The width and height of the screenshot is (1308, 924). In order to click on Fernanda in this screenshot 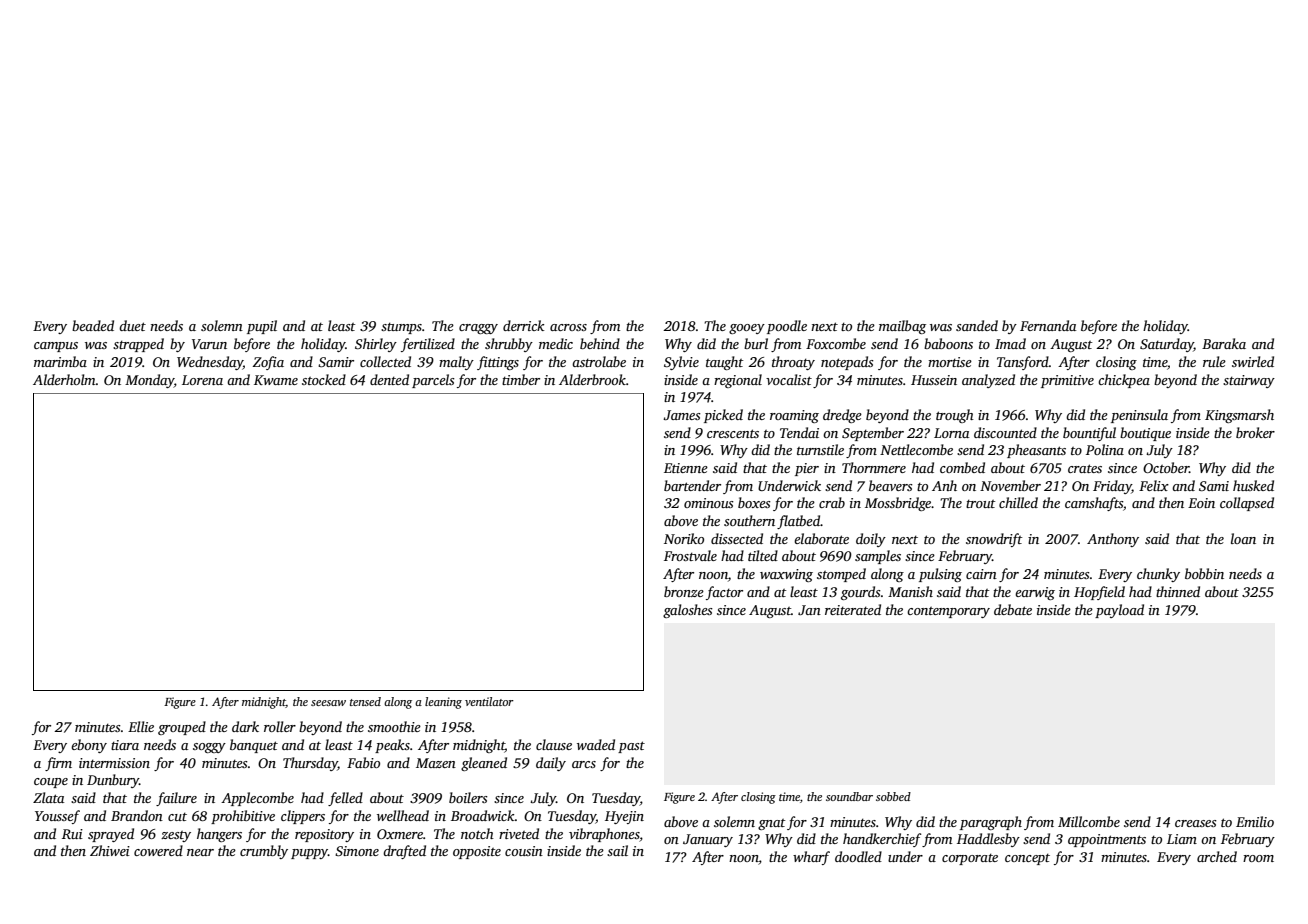, I will do `click(1048, 325)`.
